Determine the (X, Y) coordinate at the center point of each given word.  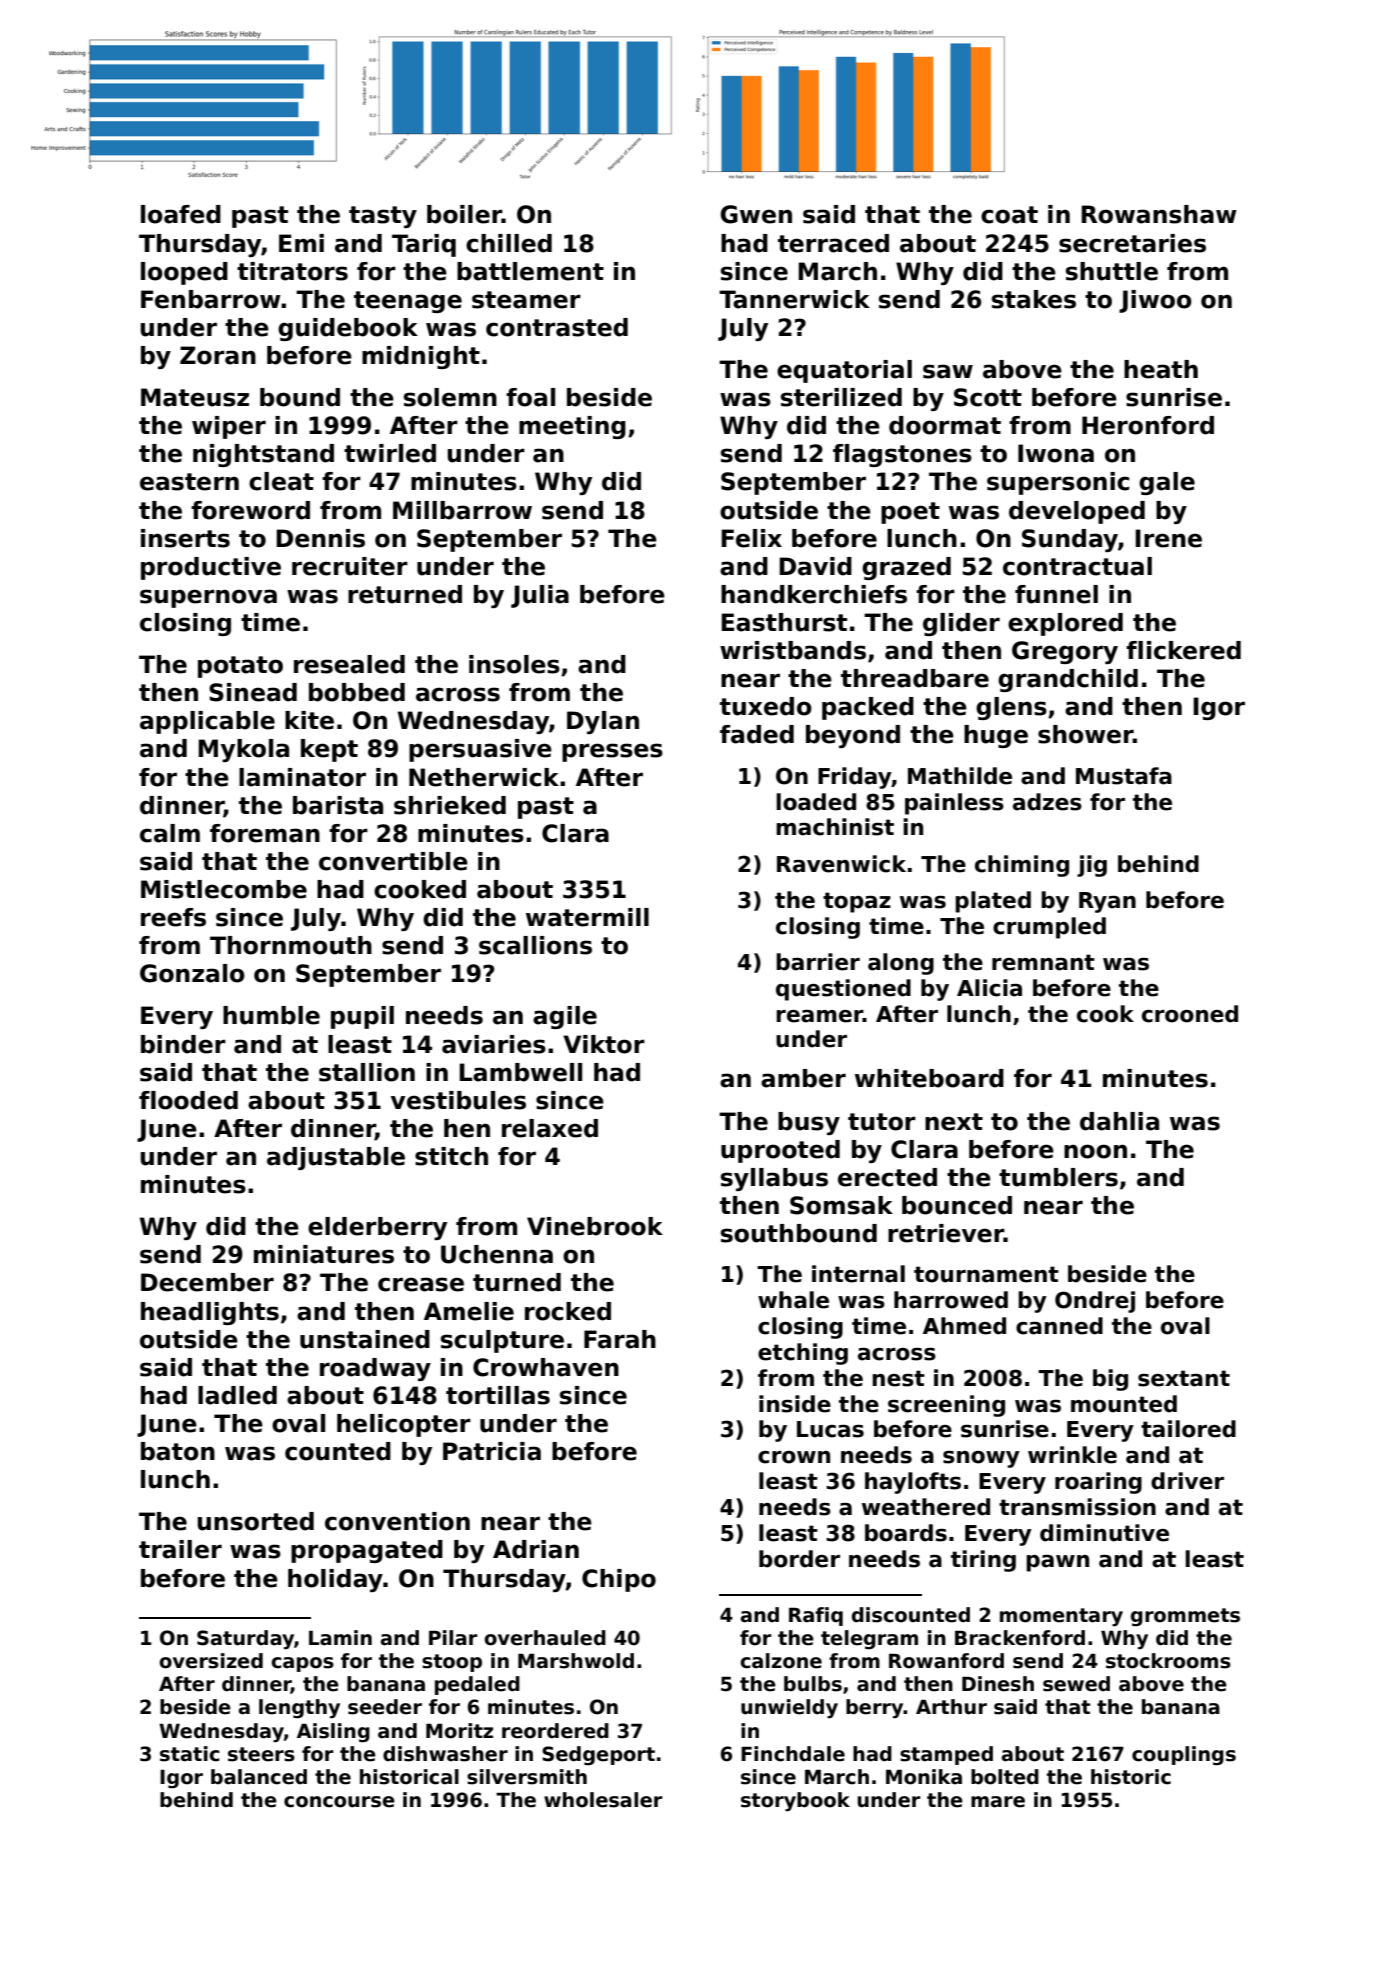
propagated (367, 1551)
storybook (795, 1802)
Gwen (756, 214)
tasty (383, 217)
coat (1009, 215)
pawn (1057, 1563)
